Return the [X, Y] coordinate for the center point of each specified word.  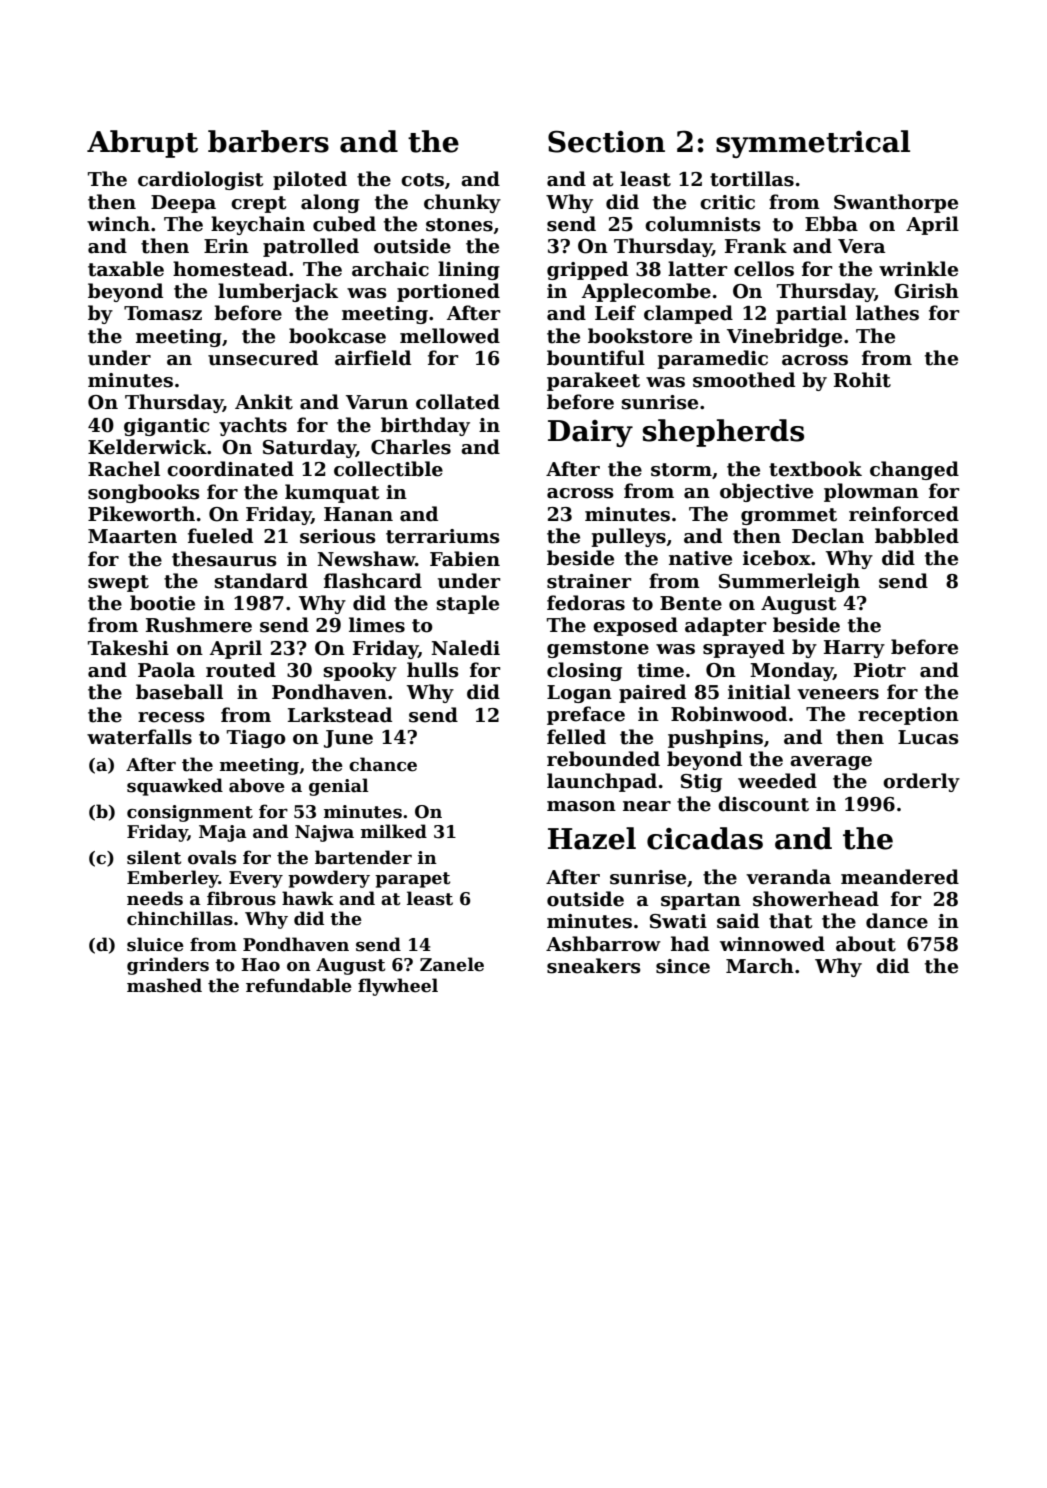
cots [422, 180]
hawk [308, 898]
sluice [155, 944]
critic [727, 202]
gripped [587, 270]
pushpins [715, 738]
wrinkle [918, 269]
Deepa [183, 204]
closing [584, 671]
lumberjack [278, 292]
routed [241, 670]
